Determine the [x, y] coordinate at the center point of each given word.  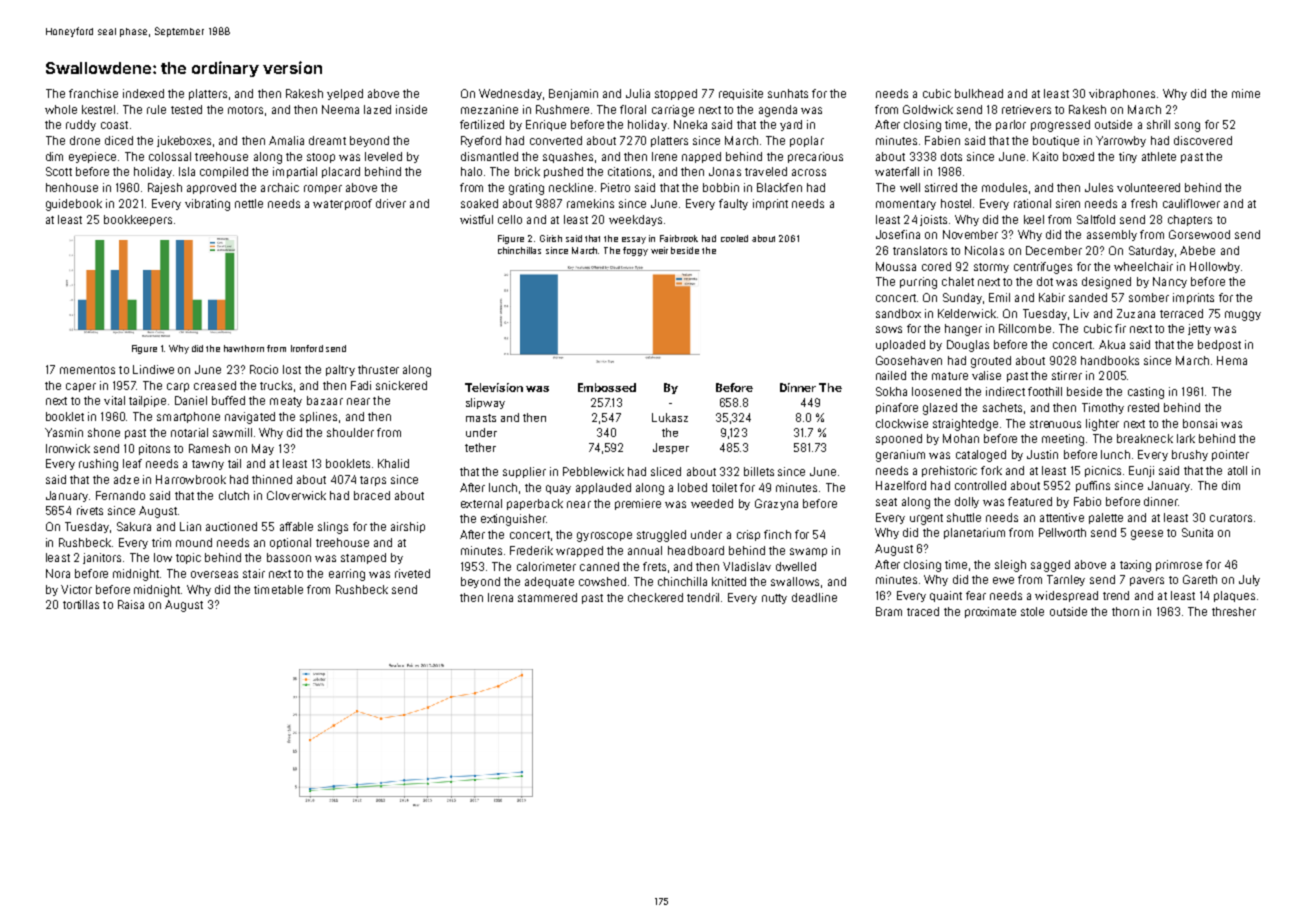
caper [81, 387]
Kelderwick [967, 313]
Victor [76, 589]
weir [659, 250]
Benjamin [573, 94]
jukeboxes [184, 141]
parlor [1011, 125]
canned [599, 566]
